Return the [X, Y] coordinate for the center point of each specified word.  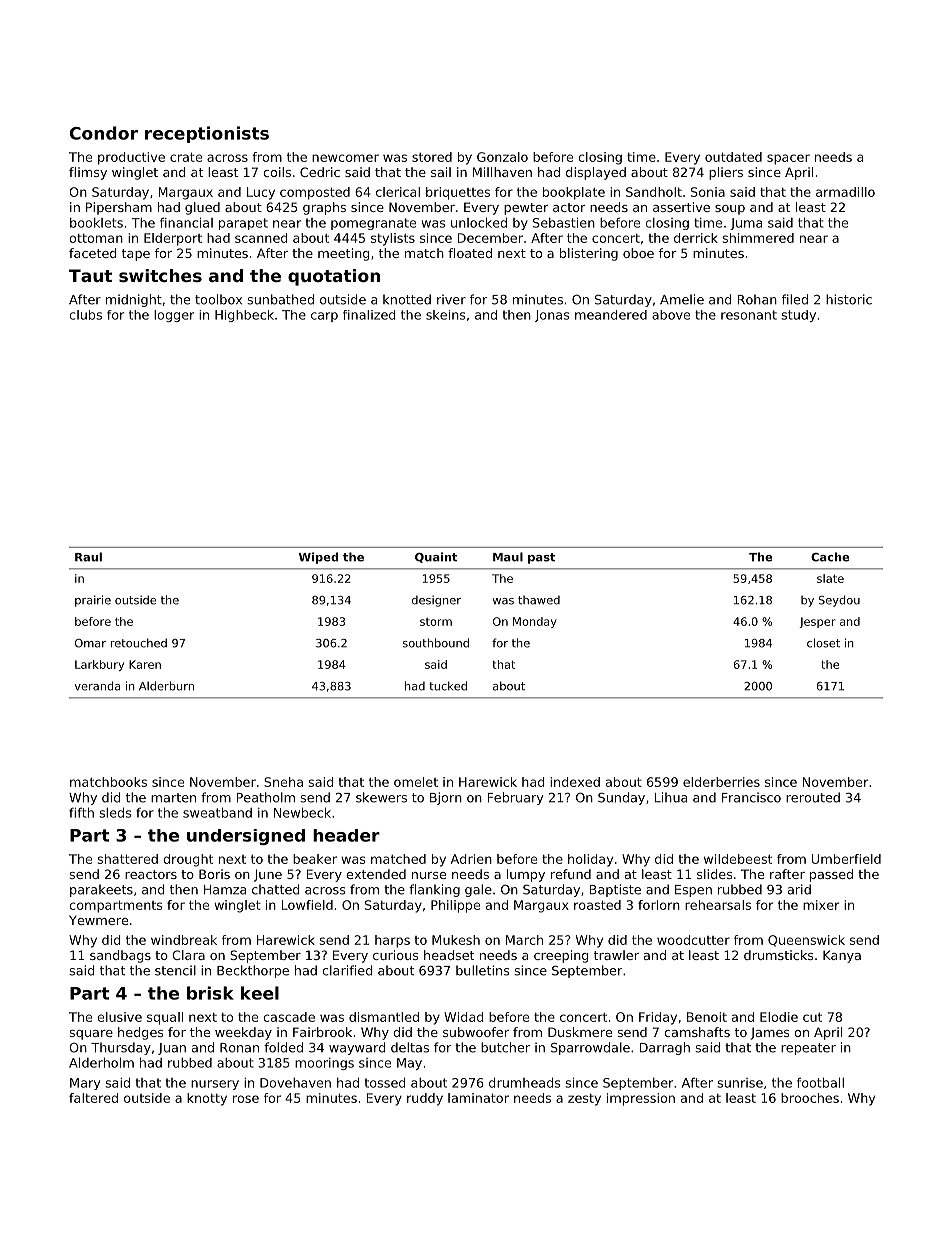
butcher [505, 1047]
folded [283, 1047]
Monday [535, 622]
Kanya [842, 956]
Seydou [839, 601]
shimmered [758, 238]
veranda [97, 686]
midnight [134, 300]
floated [470, 253]
